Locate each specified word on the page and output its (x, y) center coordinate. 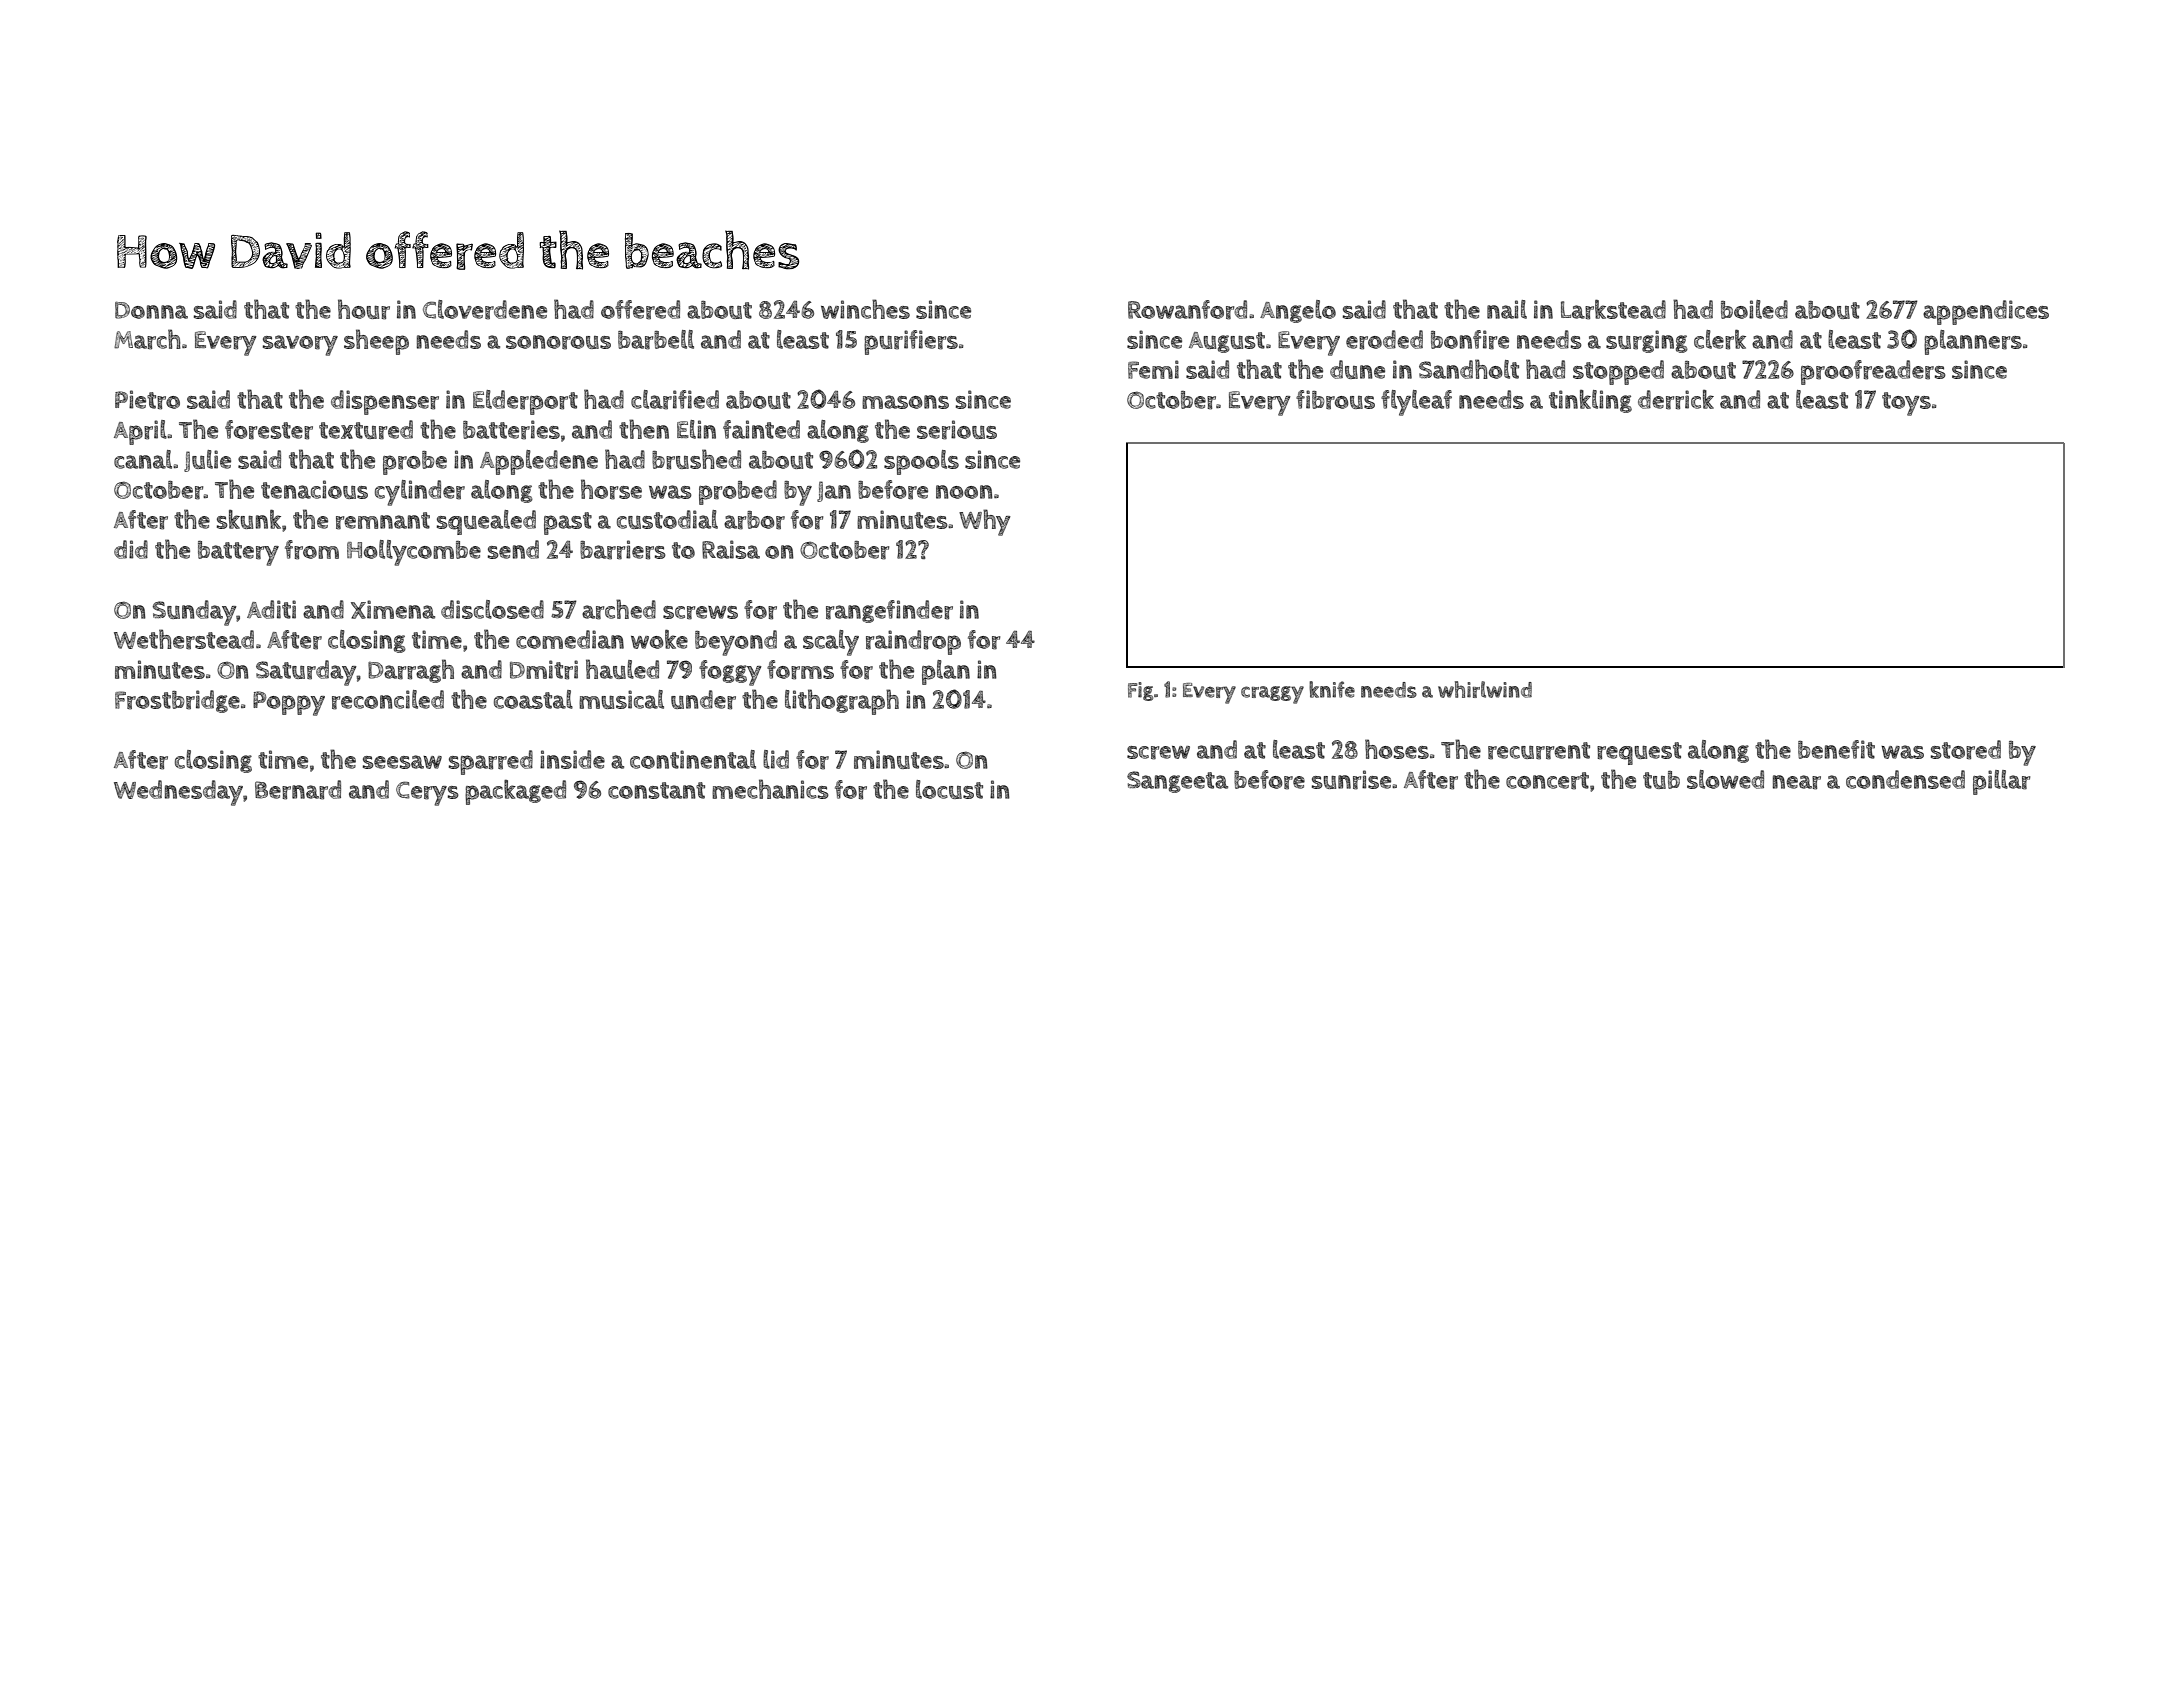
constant (656, 790)
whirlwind (1485, 689)
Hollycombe (414, 553)
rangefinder (889, 611)
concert (1547, 781)
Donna (151, 310)
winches (865, 309)
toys (1906, 404)
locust (949, 789)
